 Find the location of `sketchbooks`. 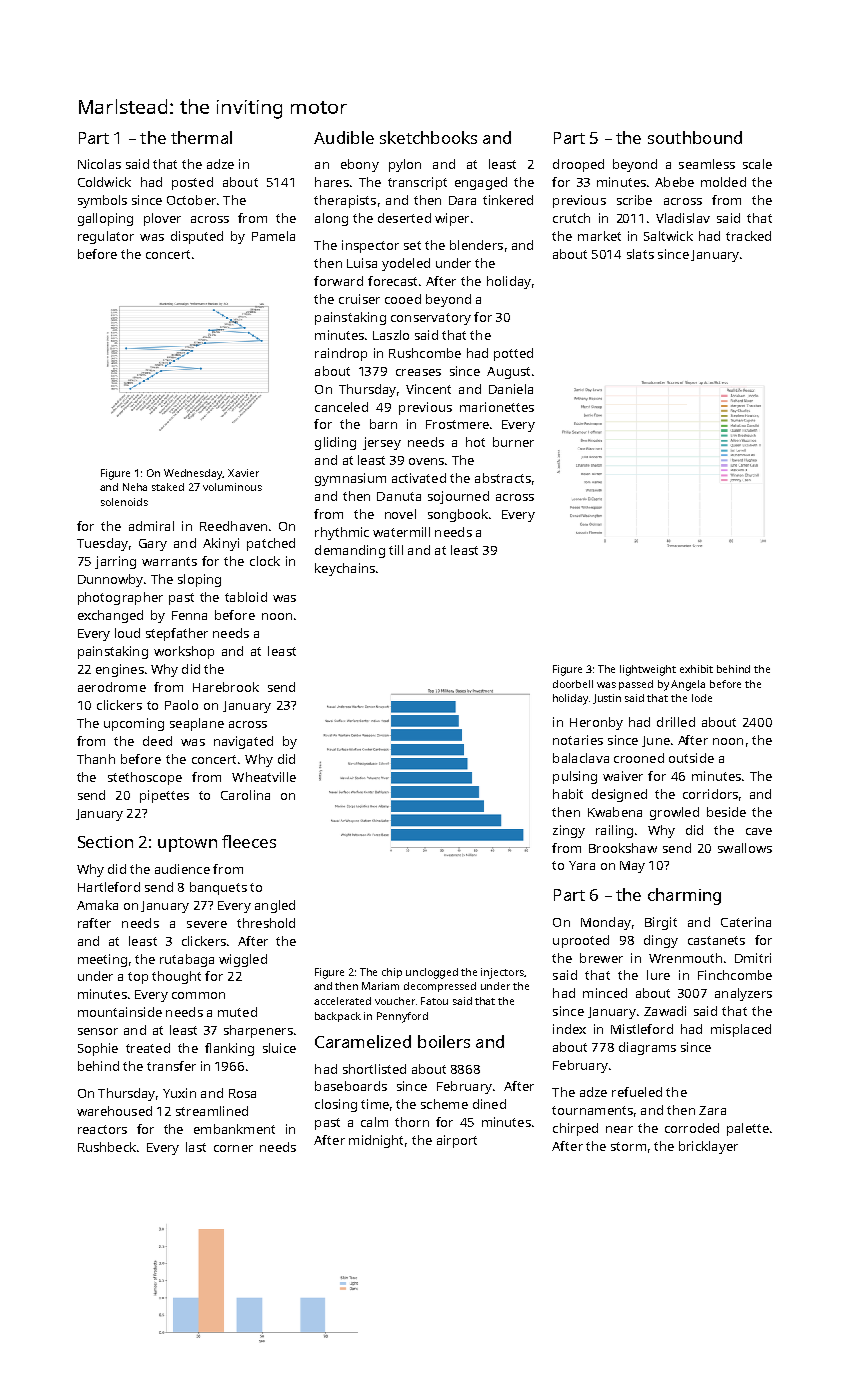

sketchbooks is located at coordinates (428, 137).
